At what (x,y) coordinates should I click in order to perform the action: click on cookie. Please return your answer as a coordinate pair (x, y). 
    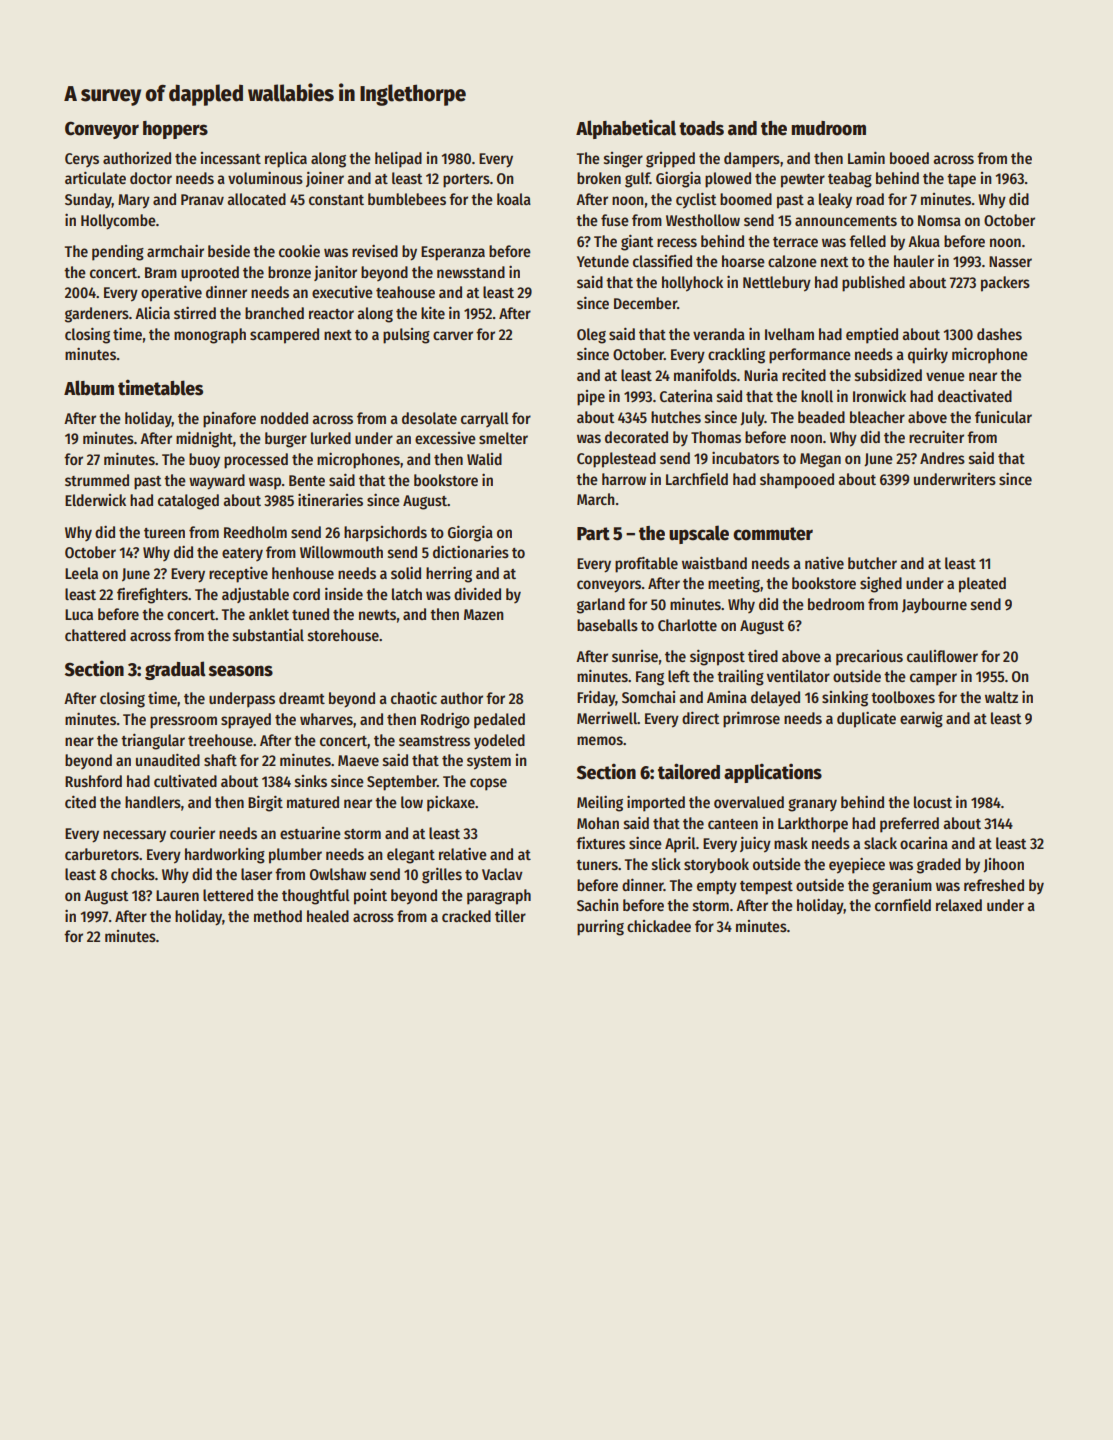
    Looking at the image, I should click on (299, 250).
